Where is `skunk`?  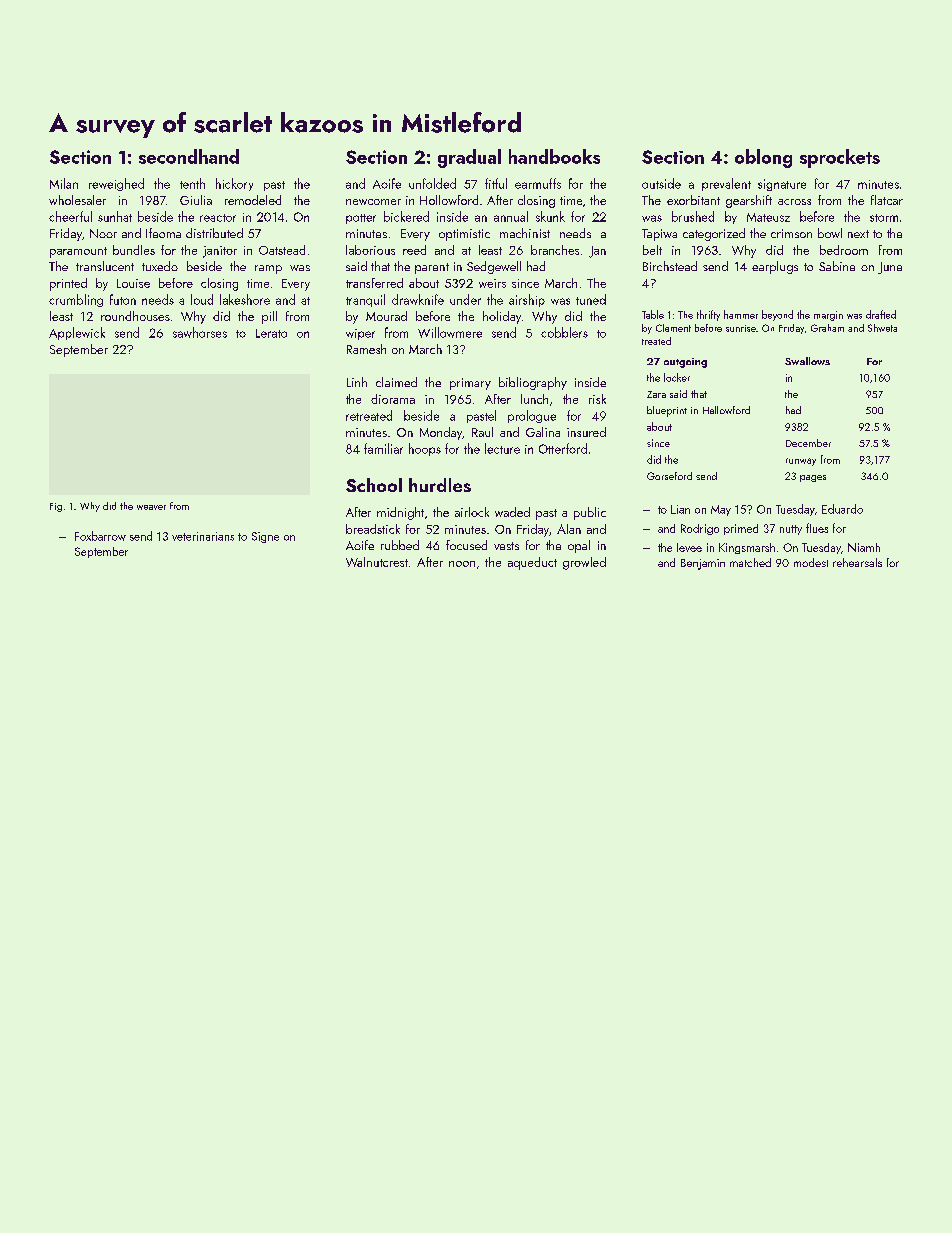
skunk is located at coordinates (550, 216).
